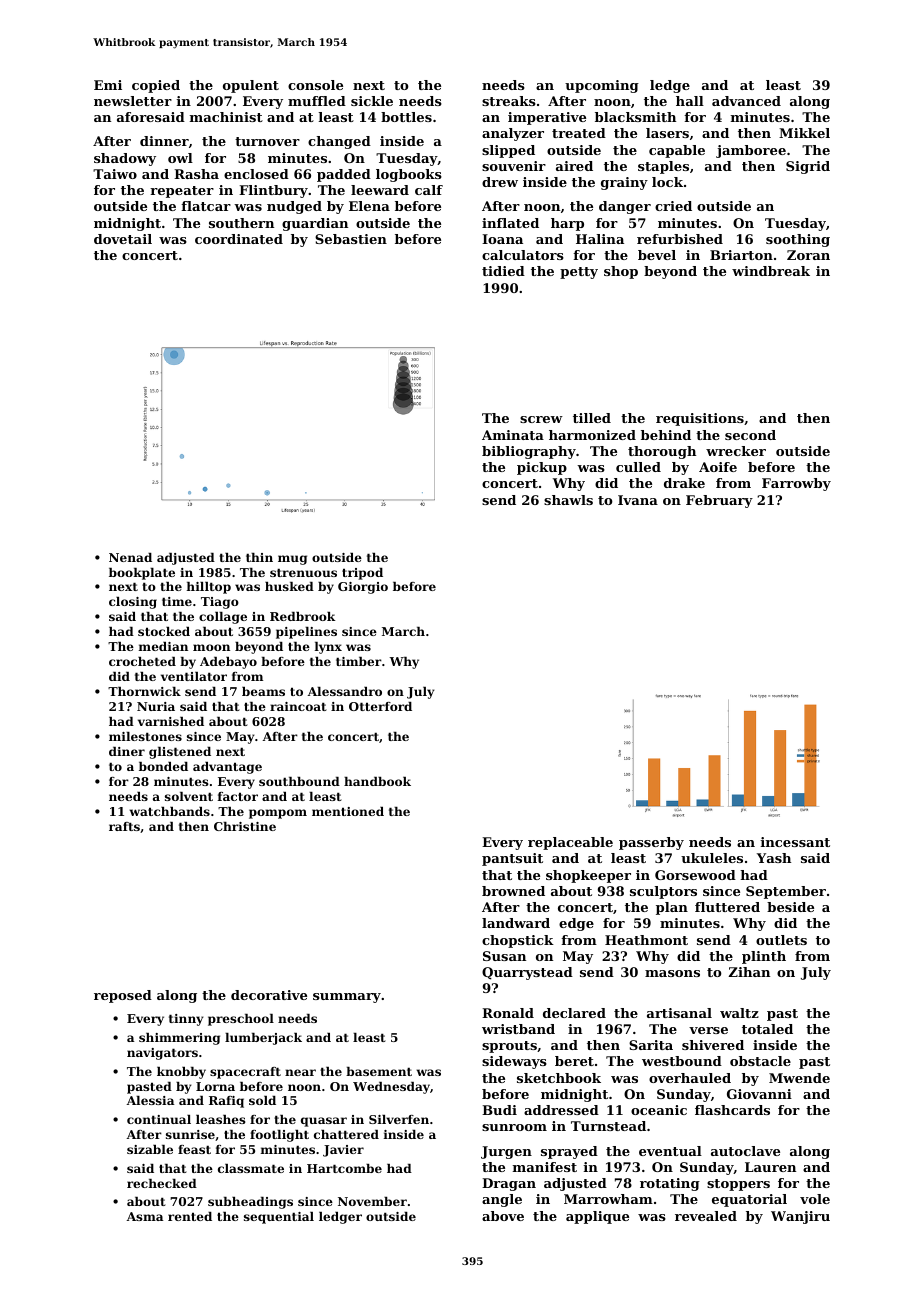 The image size is (924, 1308). I want to click on sideways, so click(514, 1062).
